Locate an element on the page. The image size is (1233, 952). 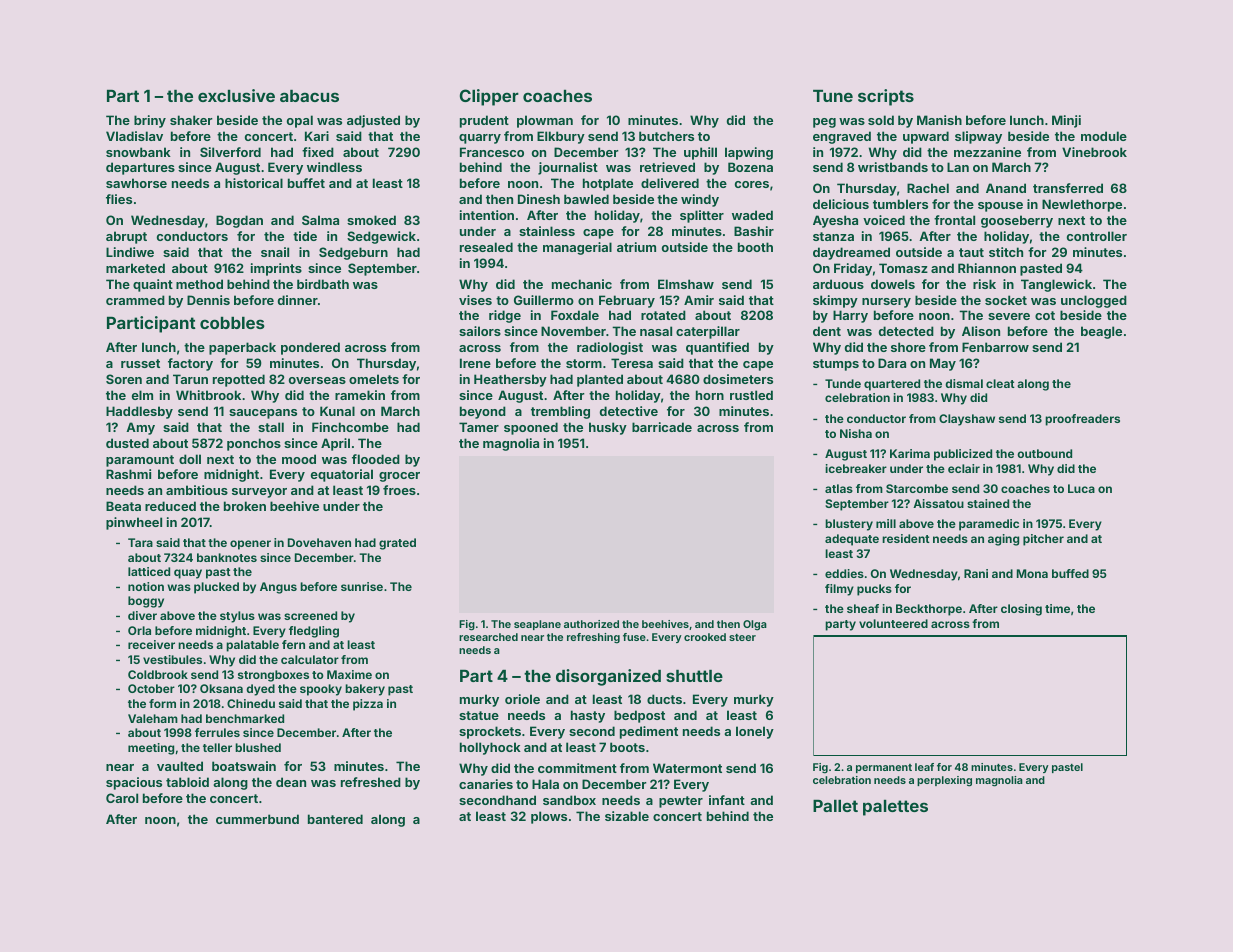
reduced is located at coordinates (170, 506).
